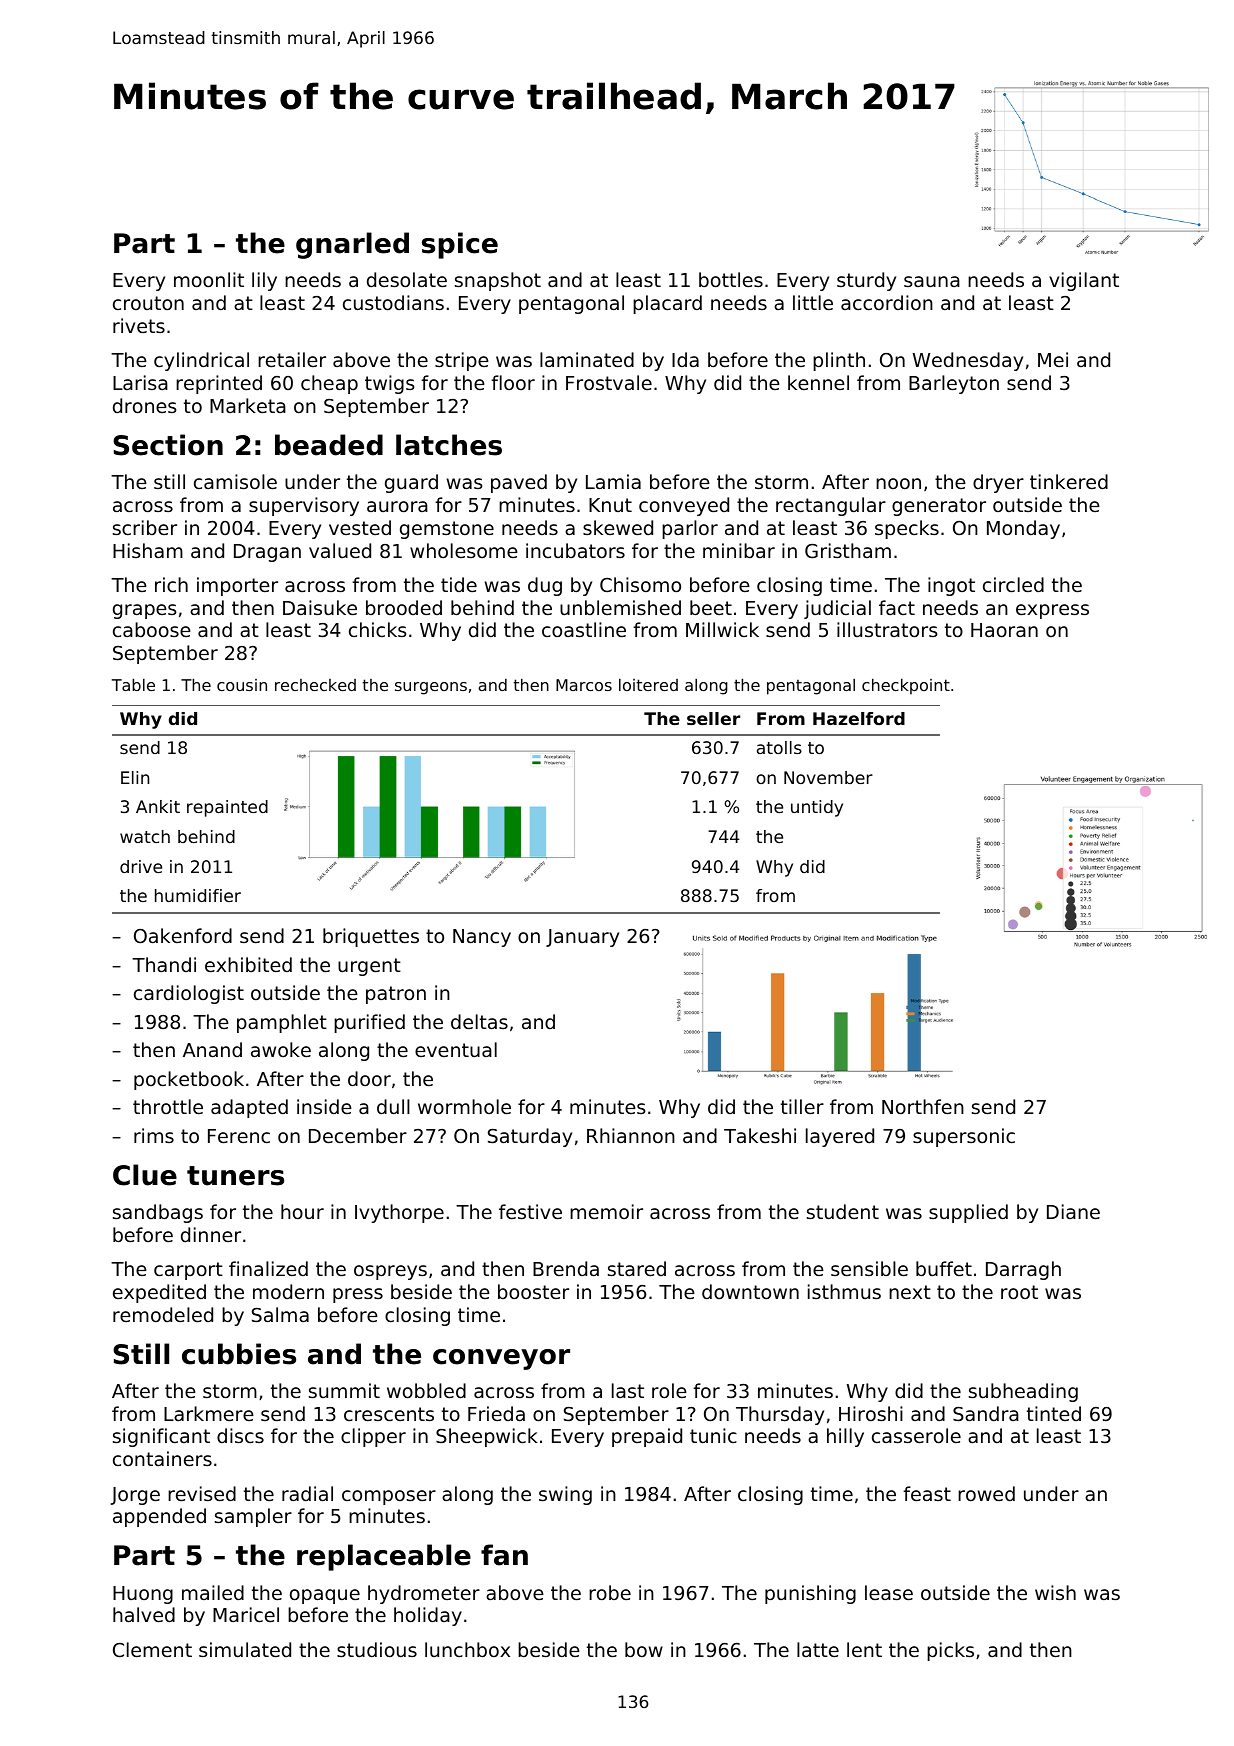 The width and height of the image is (1234, 1746). I want to click on Northfen, so click(923, 1106).
